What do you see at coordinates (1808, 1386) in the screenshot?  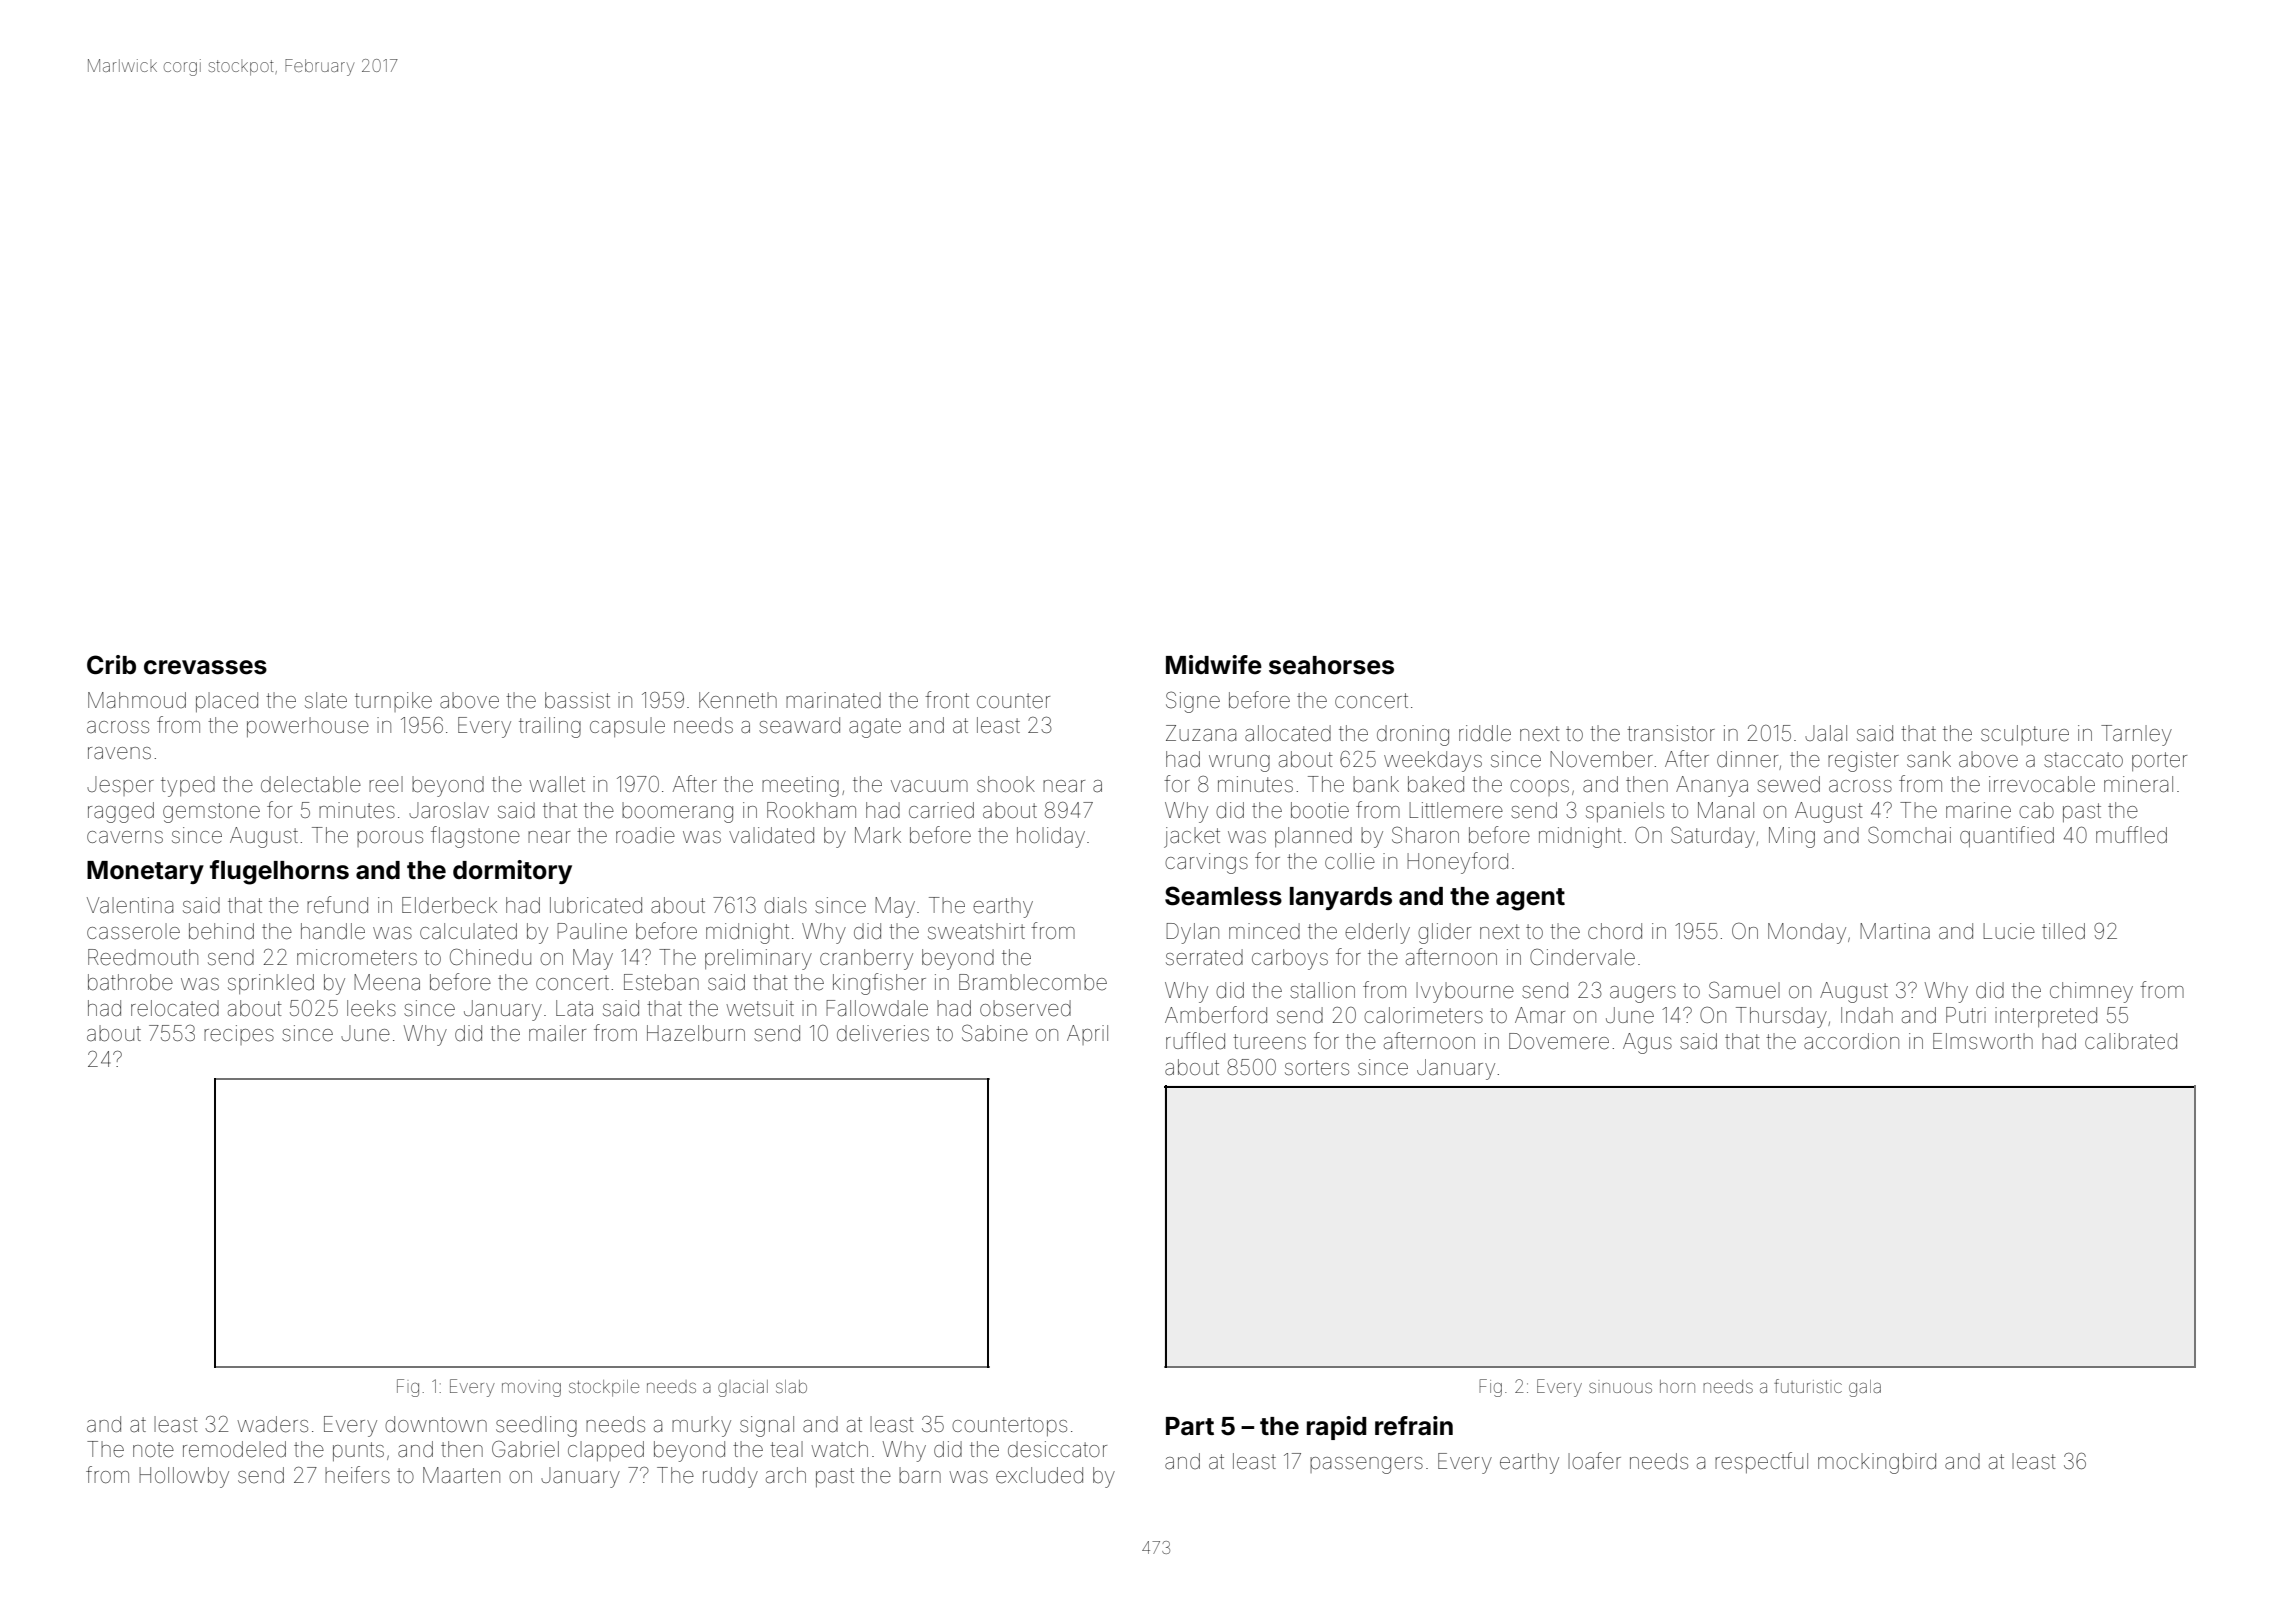 I see `futuristic` at bounding box center [1808, 1386].
